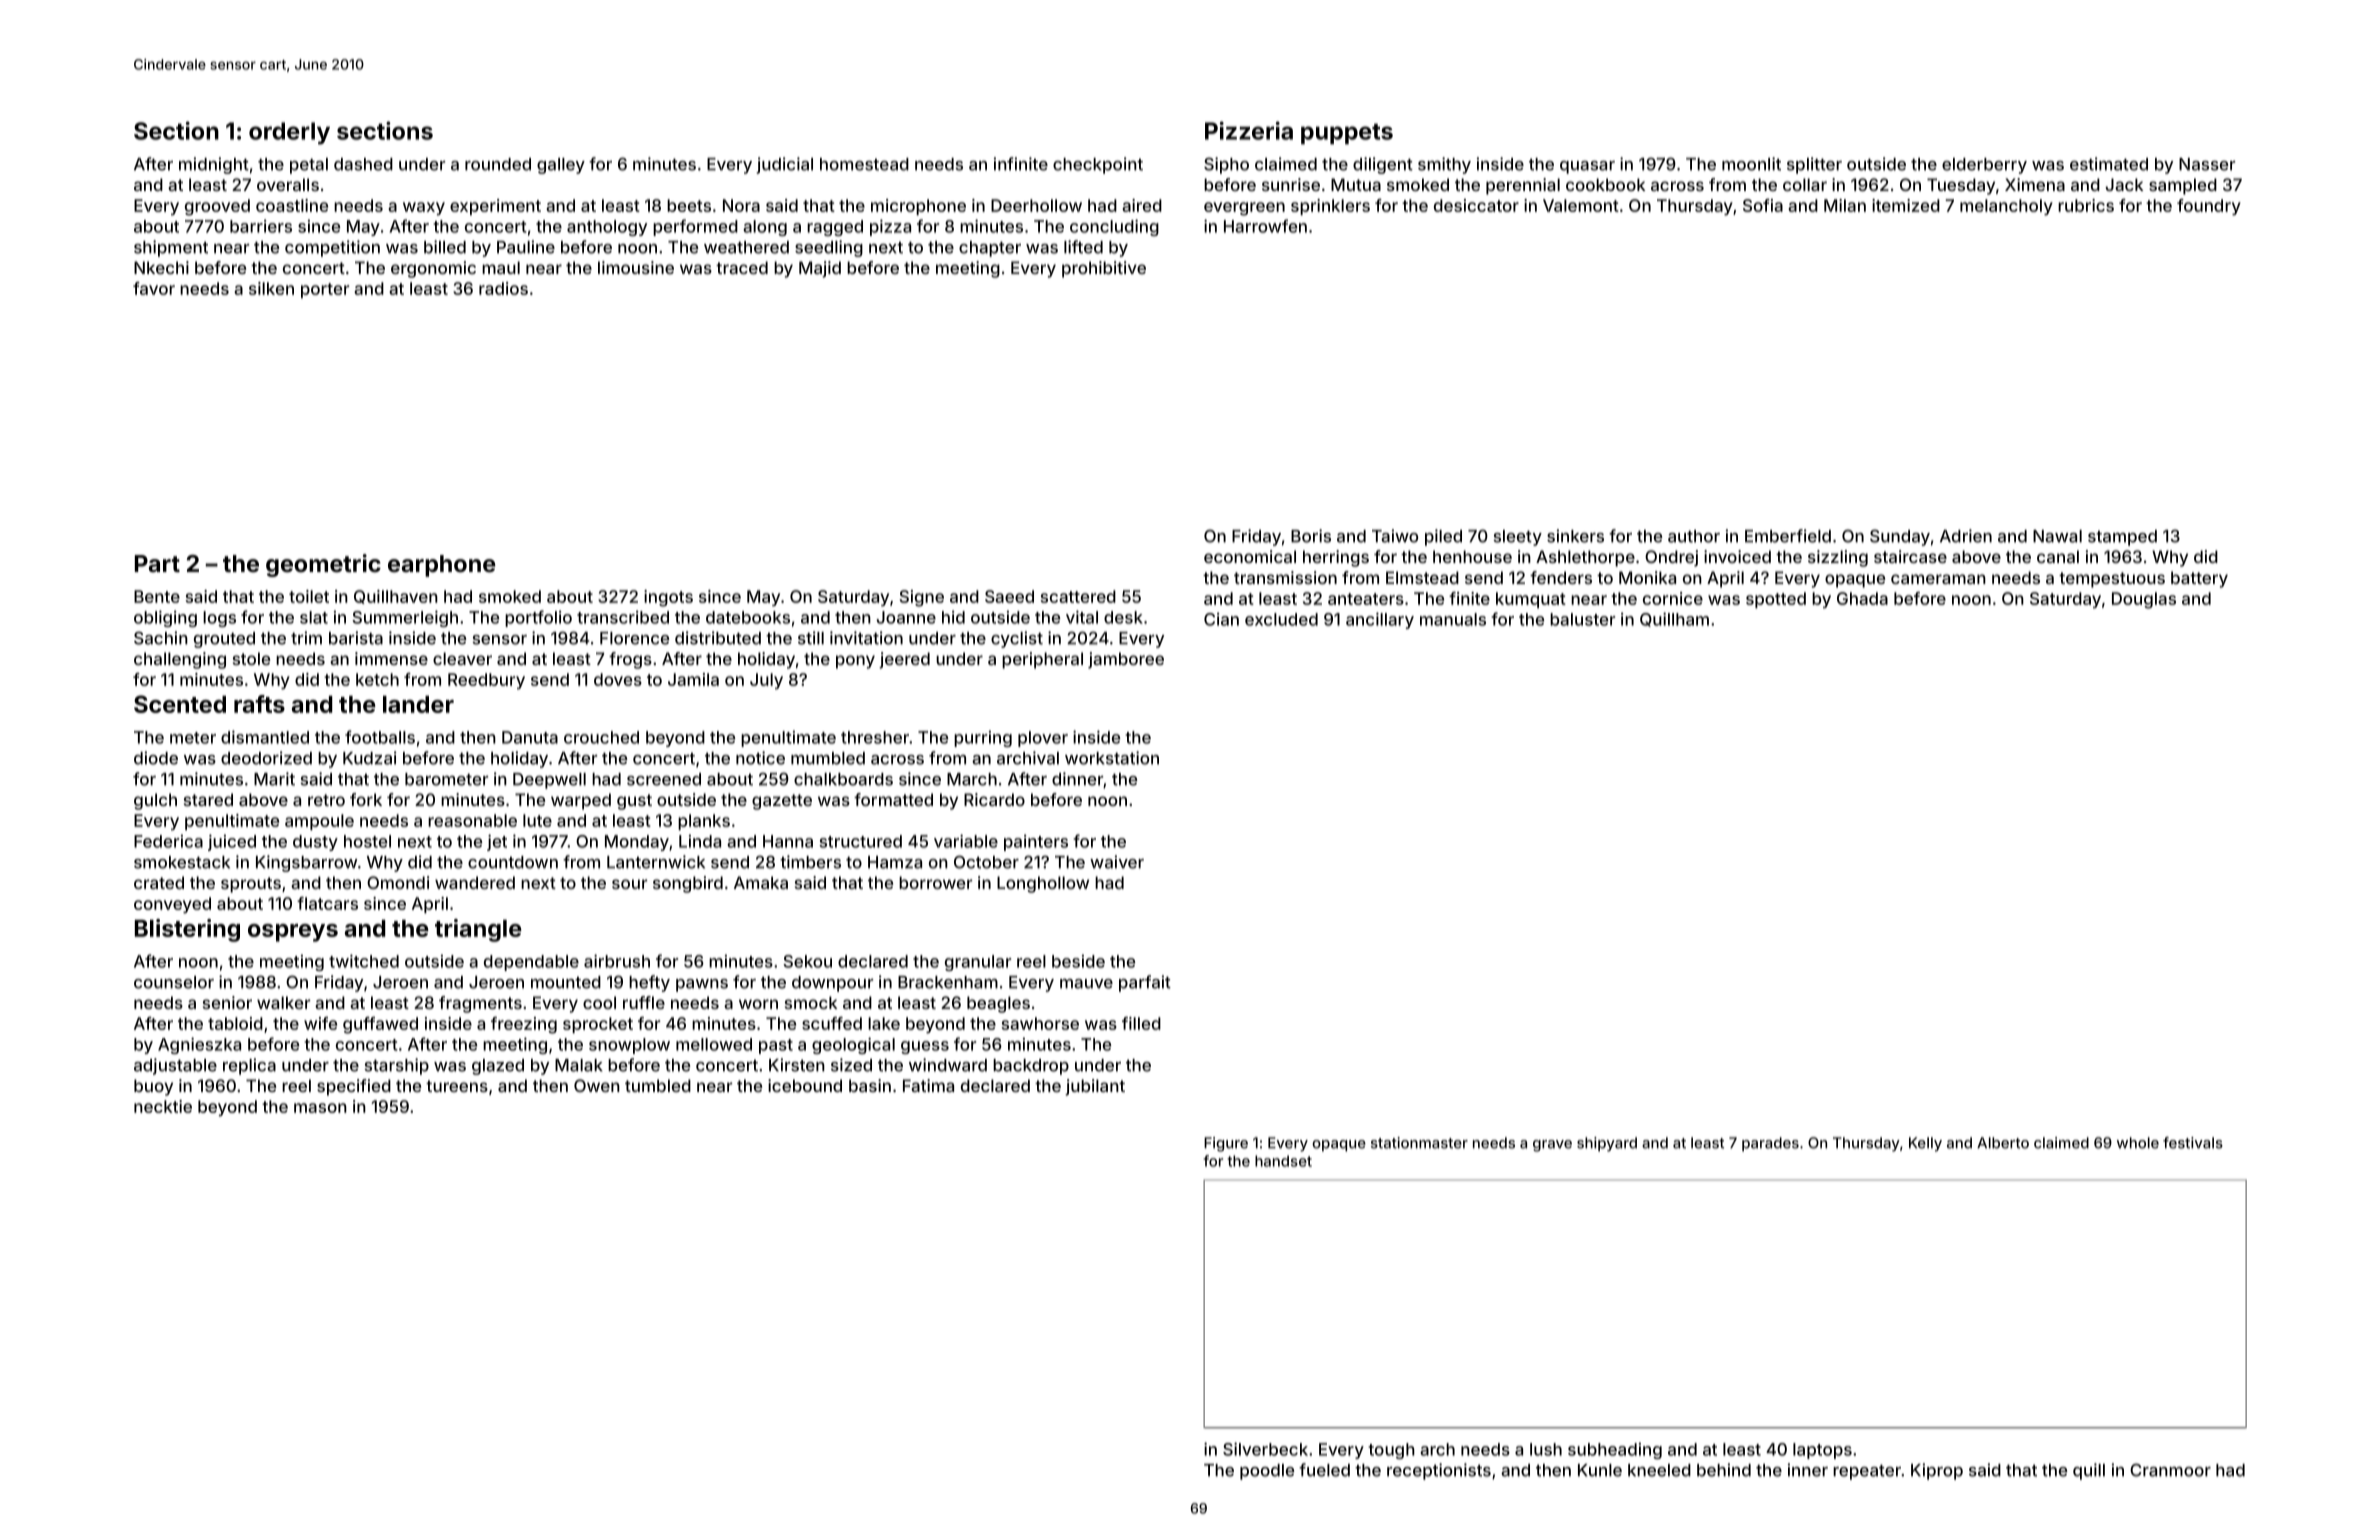 This image has width=2380, height=1540. Describe the element at coordinates (1443, 537) in the image. I see `piled` at that location.
